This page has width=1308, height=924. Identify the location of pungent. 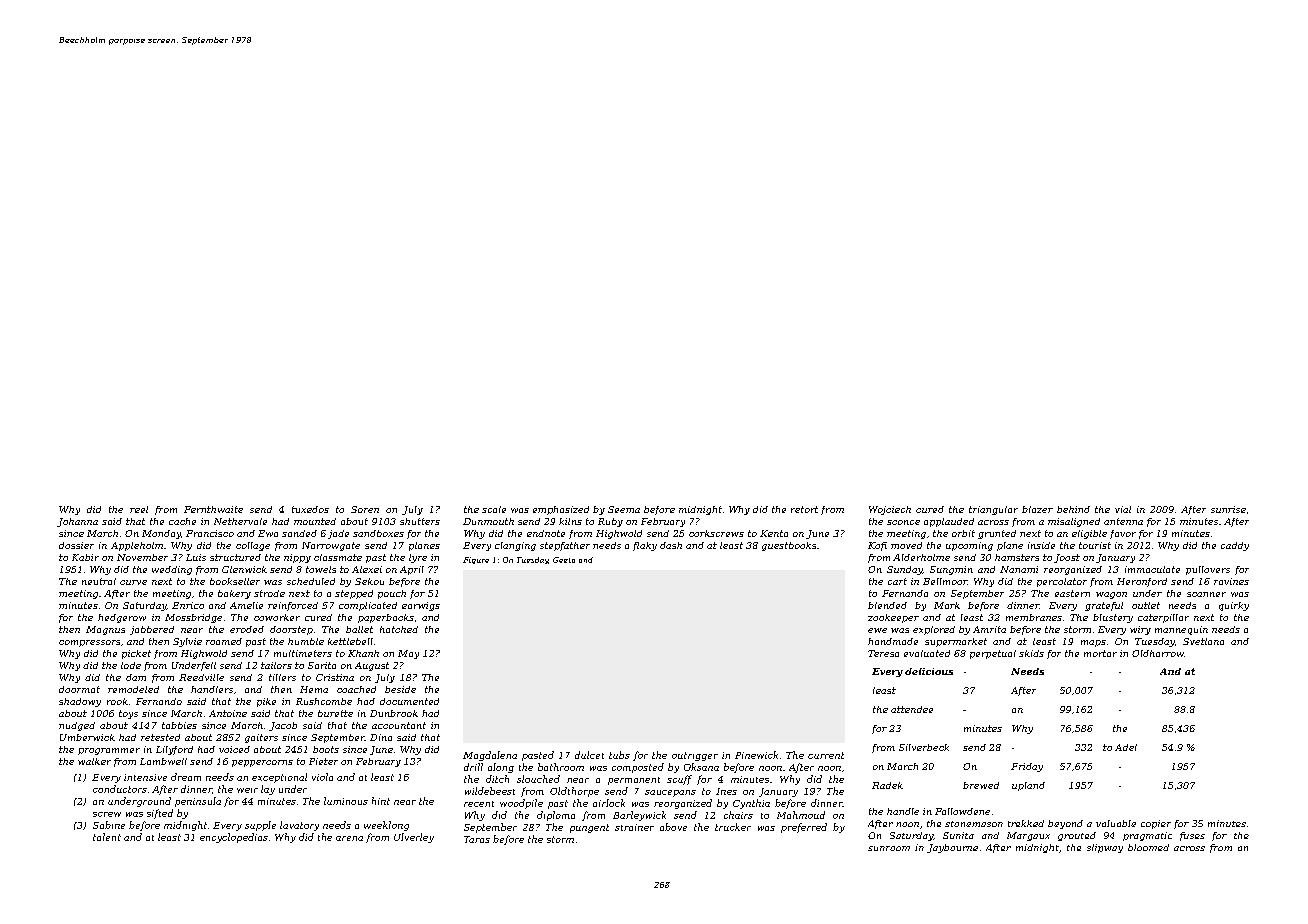
(589, 828).
